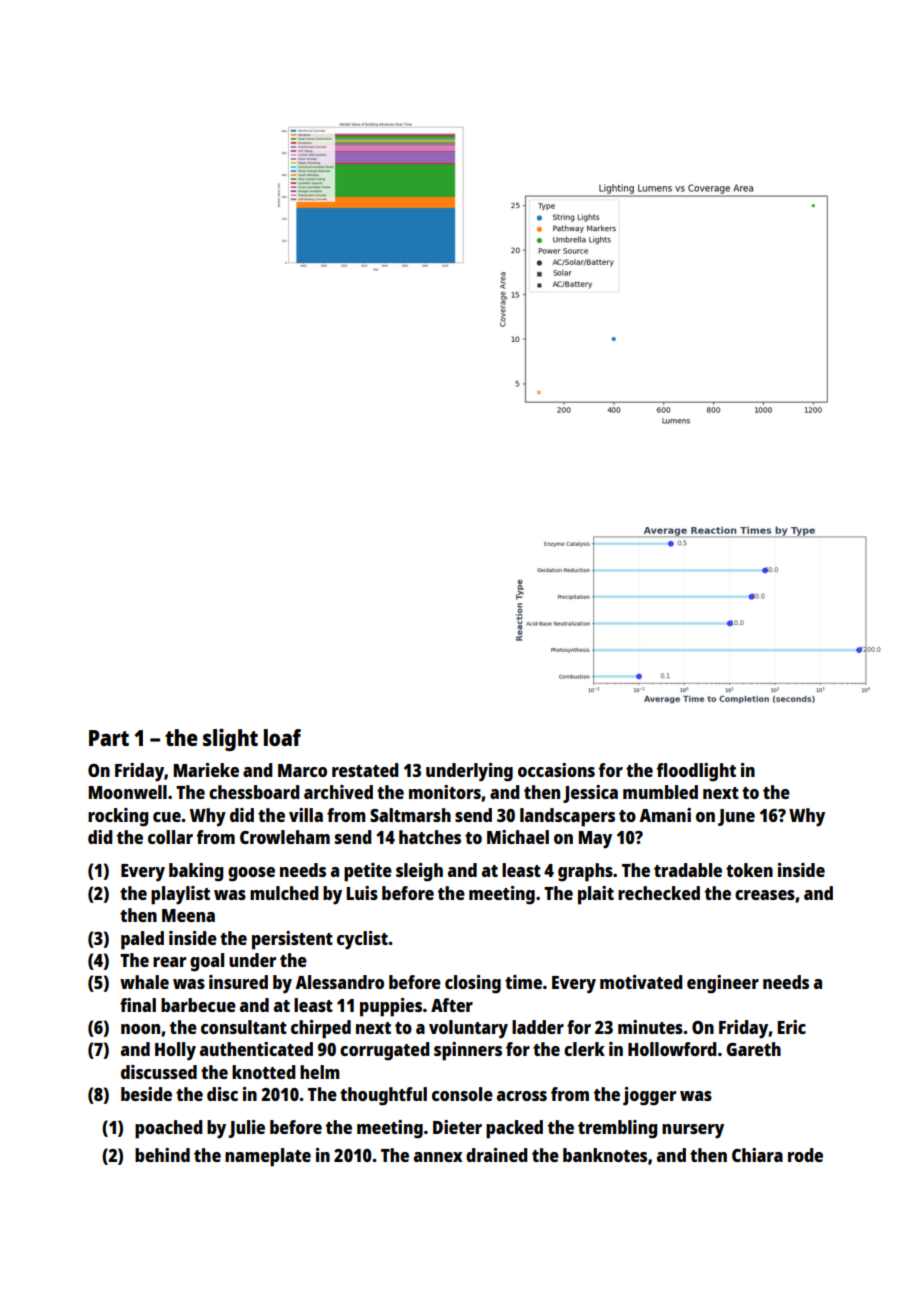  What do you see at coordinates (264, 1072) in the page?
I see `knotted` at bounding box center [264, 1072].
